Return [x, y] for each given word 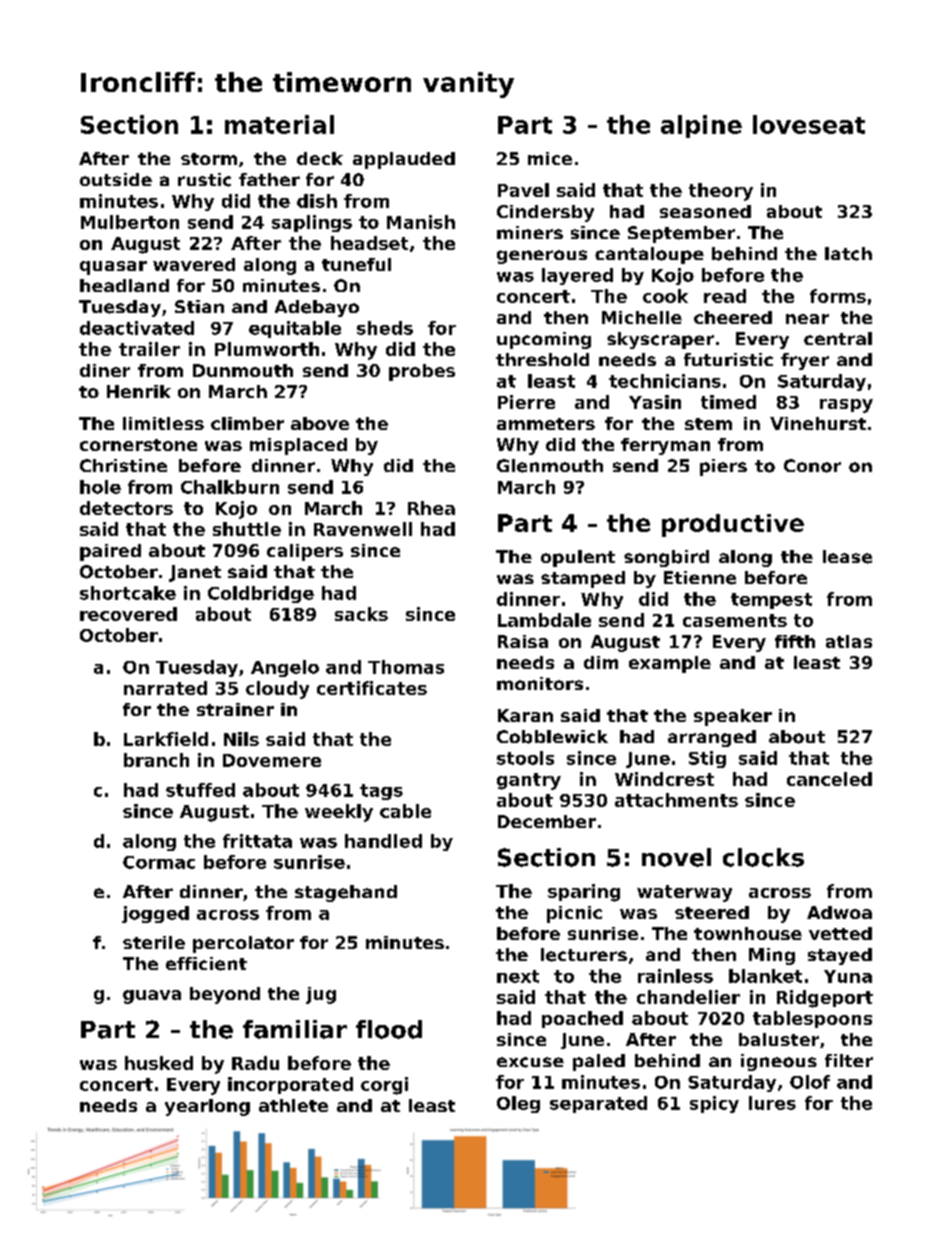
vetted [840, 933]
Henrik [139, 391]
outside [116, 179]
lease [847, 557]
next [518, 976]
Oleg [518, 1104]
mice [550, 158]
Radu [255, 1063]
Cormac [159, 862]
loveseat [809, 124]
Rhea [431, 508]
